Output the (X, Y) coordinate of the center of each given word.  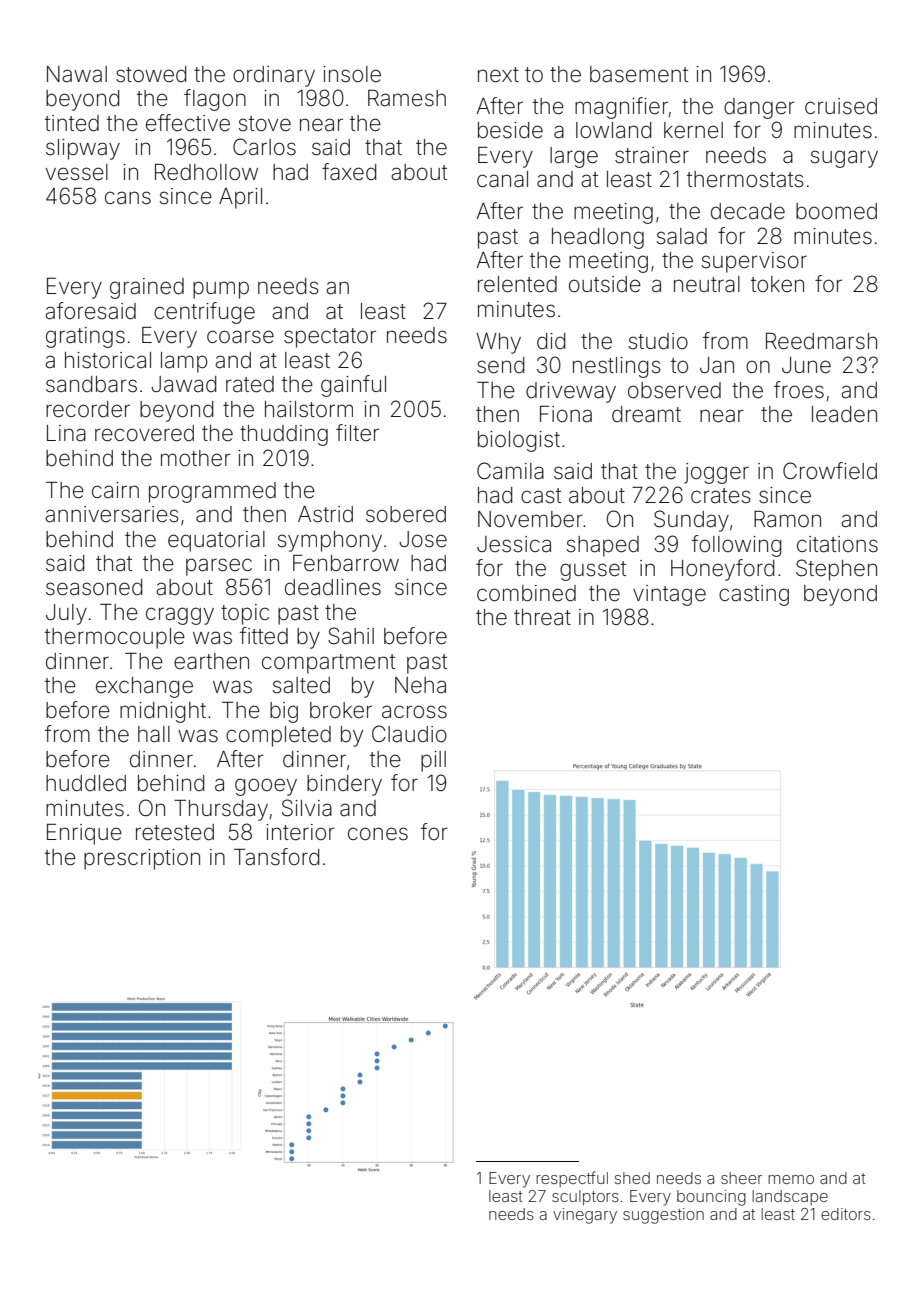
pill (433, 761)
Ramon (787, 519)
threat (542, 617)
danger (759, 108)
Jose (423, 539)
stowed (151, 74)
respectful (572, 1179)
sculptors (585, 1197)
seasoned (94, 587)
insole (352, 74)
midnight (163, 712)
